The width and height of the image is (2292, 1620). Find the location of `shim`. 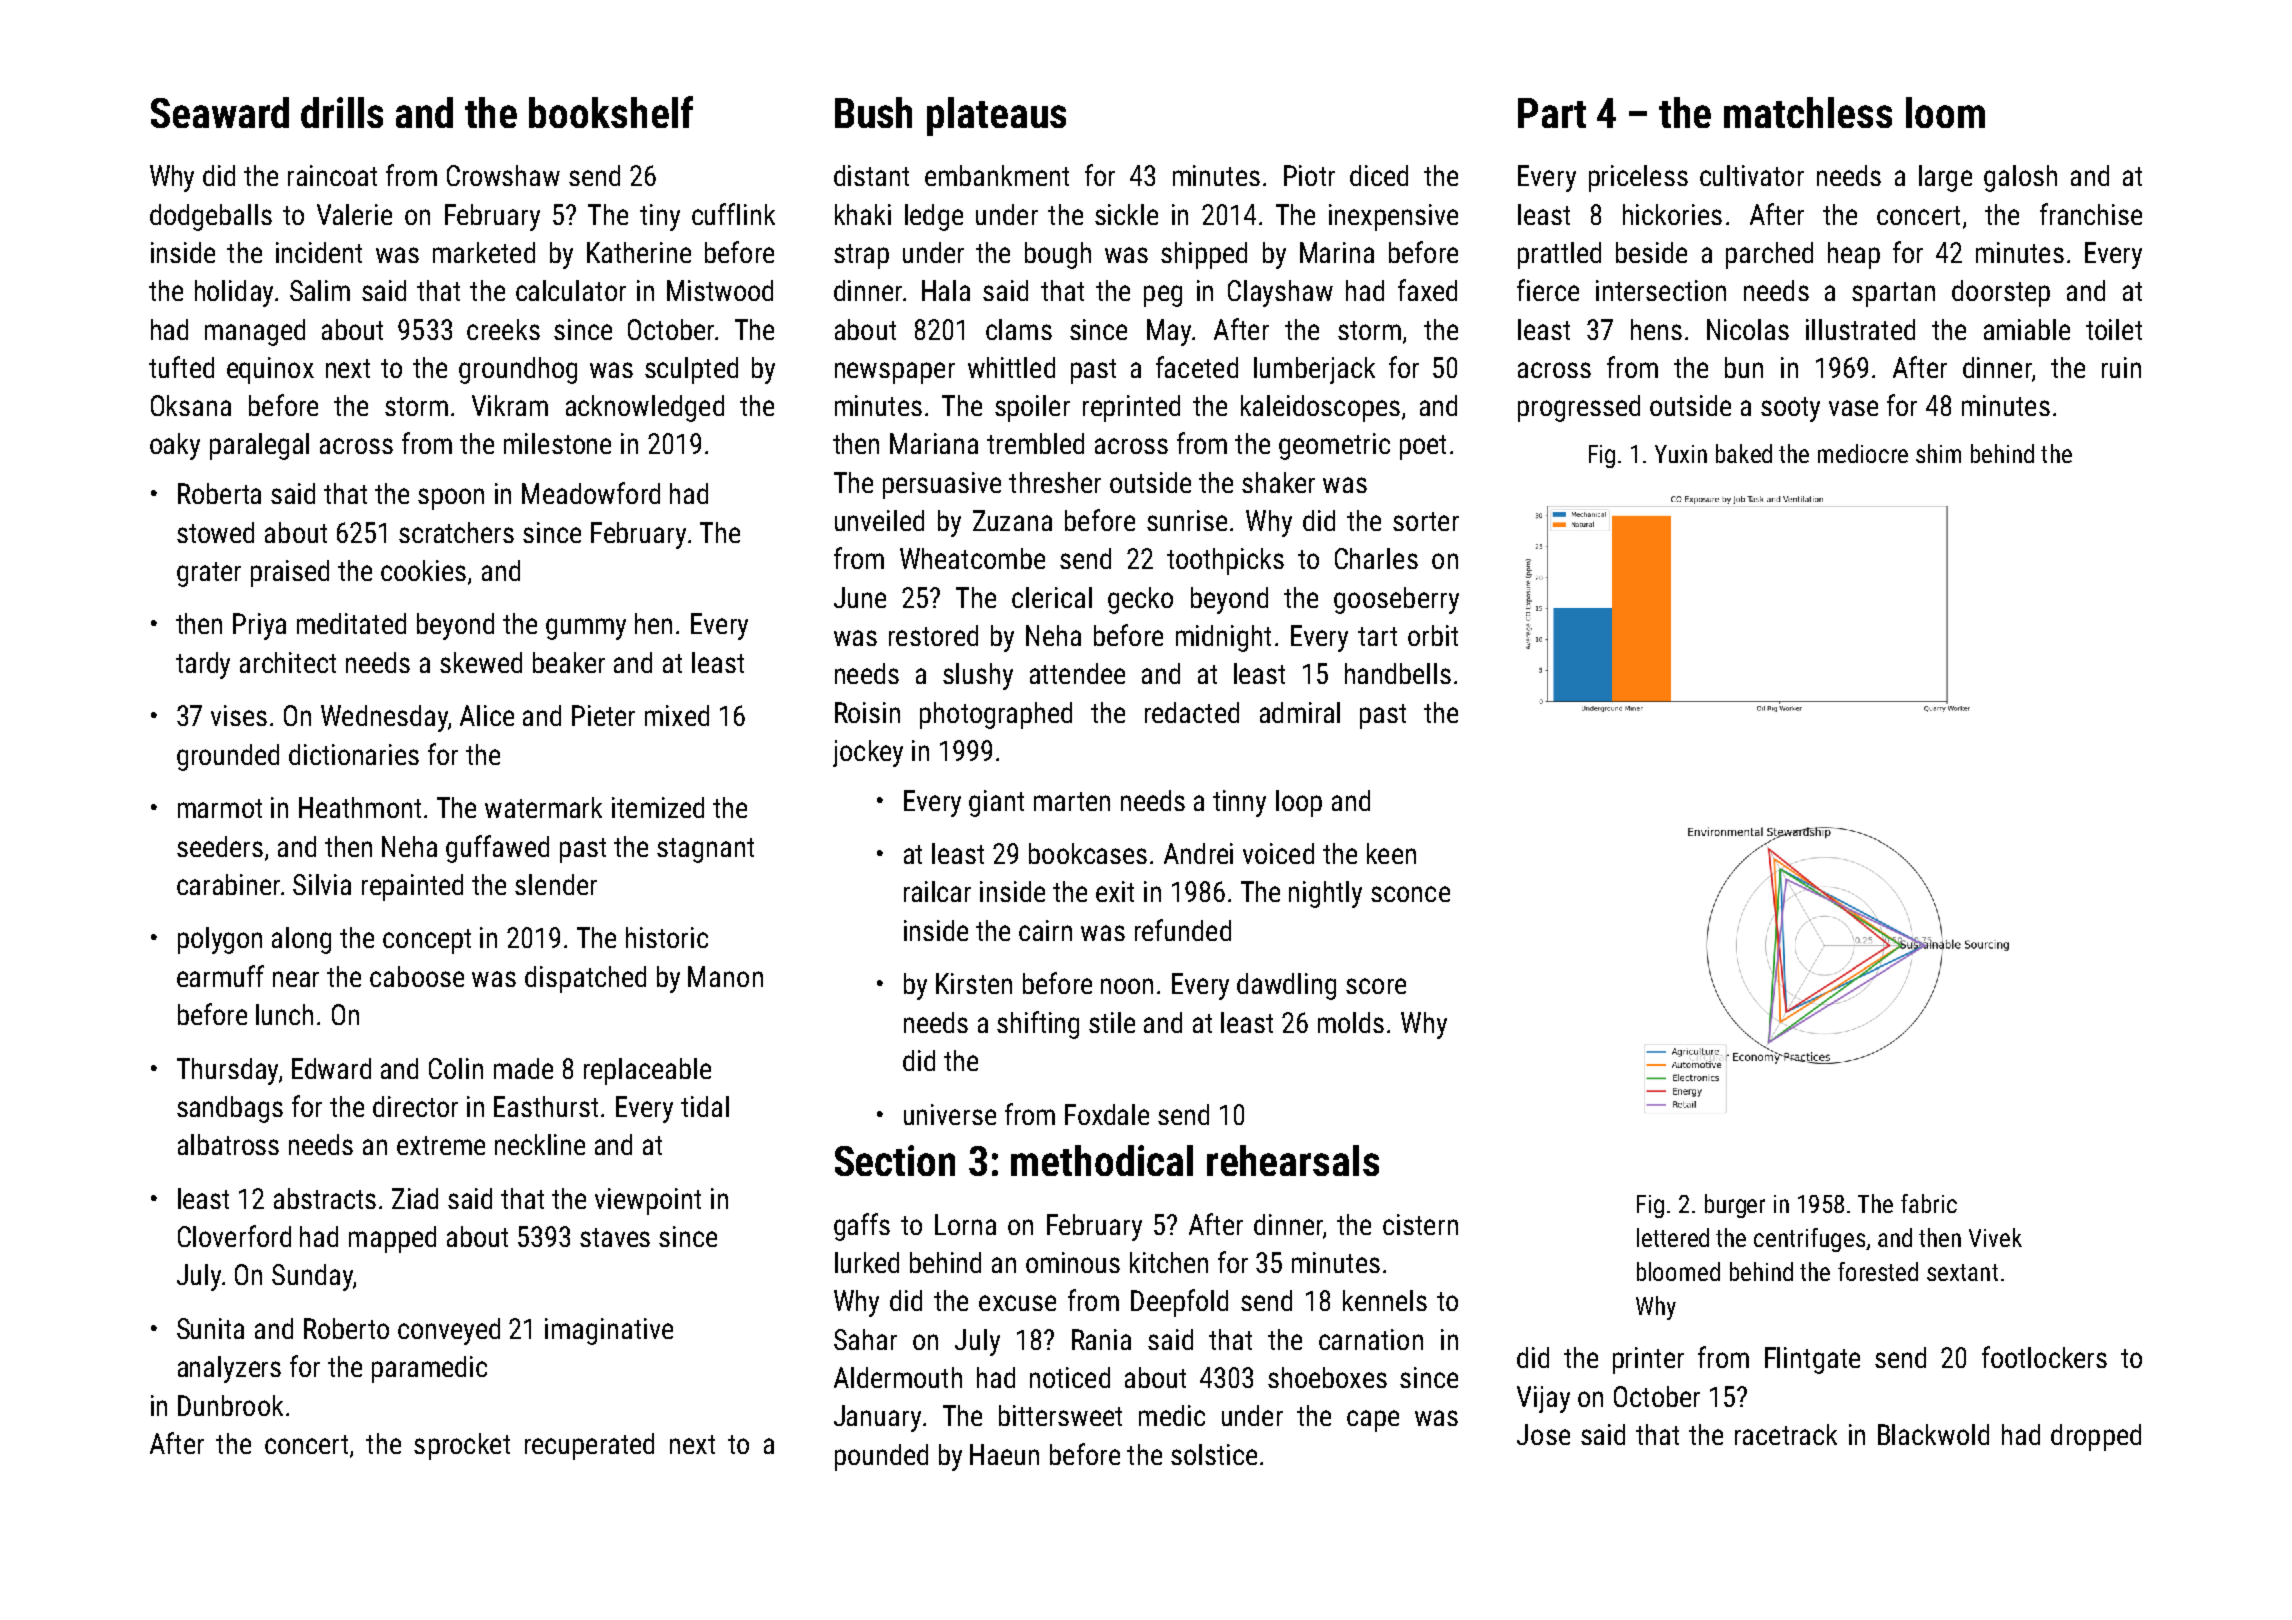

shim is located at coordinates (1938, 453).
